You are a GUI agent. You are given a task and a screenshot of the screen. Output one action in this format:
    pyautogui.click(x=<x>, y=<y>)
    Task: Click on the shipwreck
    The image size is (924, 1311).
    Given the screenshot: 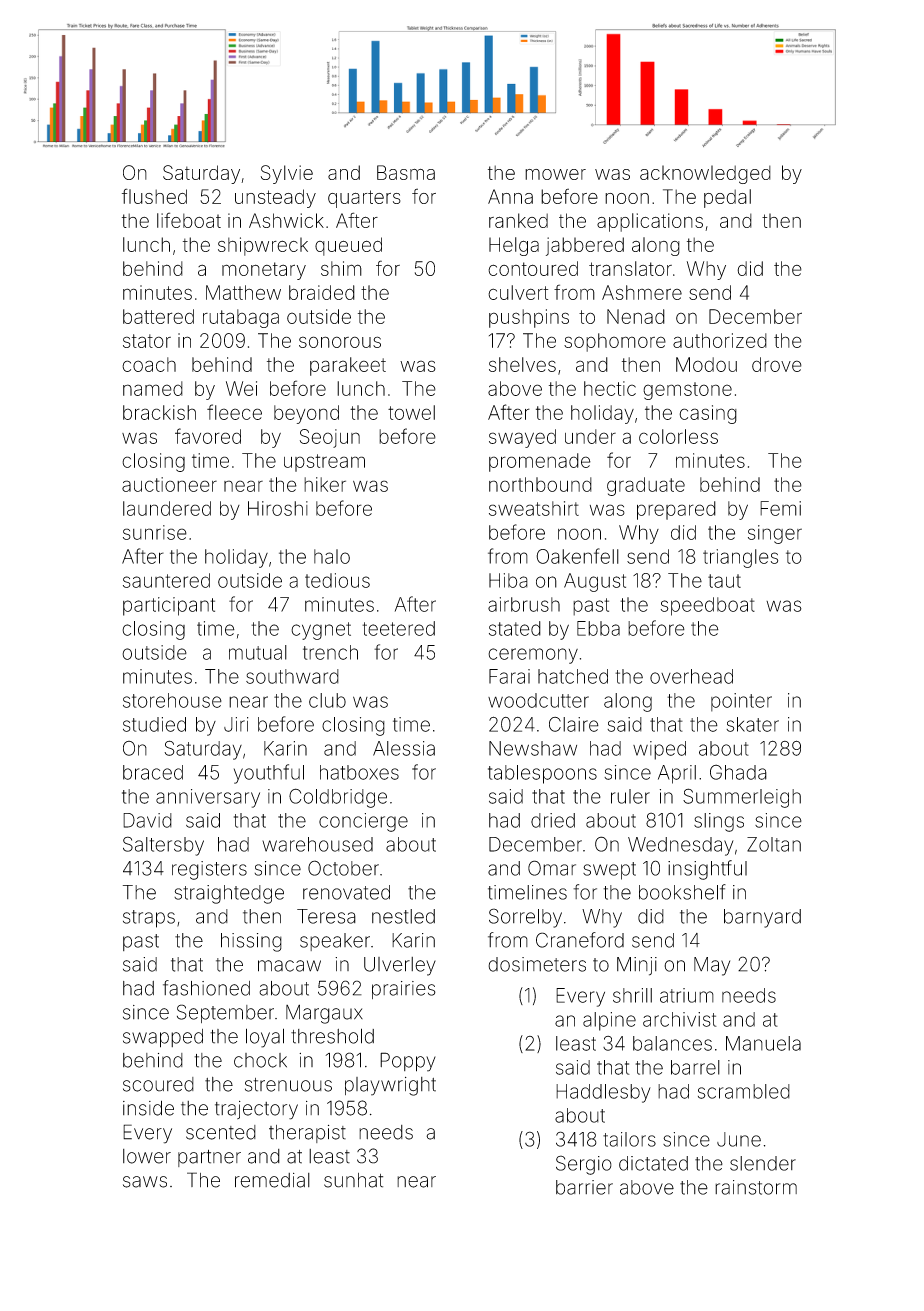 What is the action you would take?
    pyautogui.click(x=263, y=246)
